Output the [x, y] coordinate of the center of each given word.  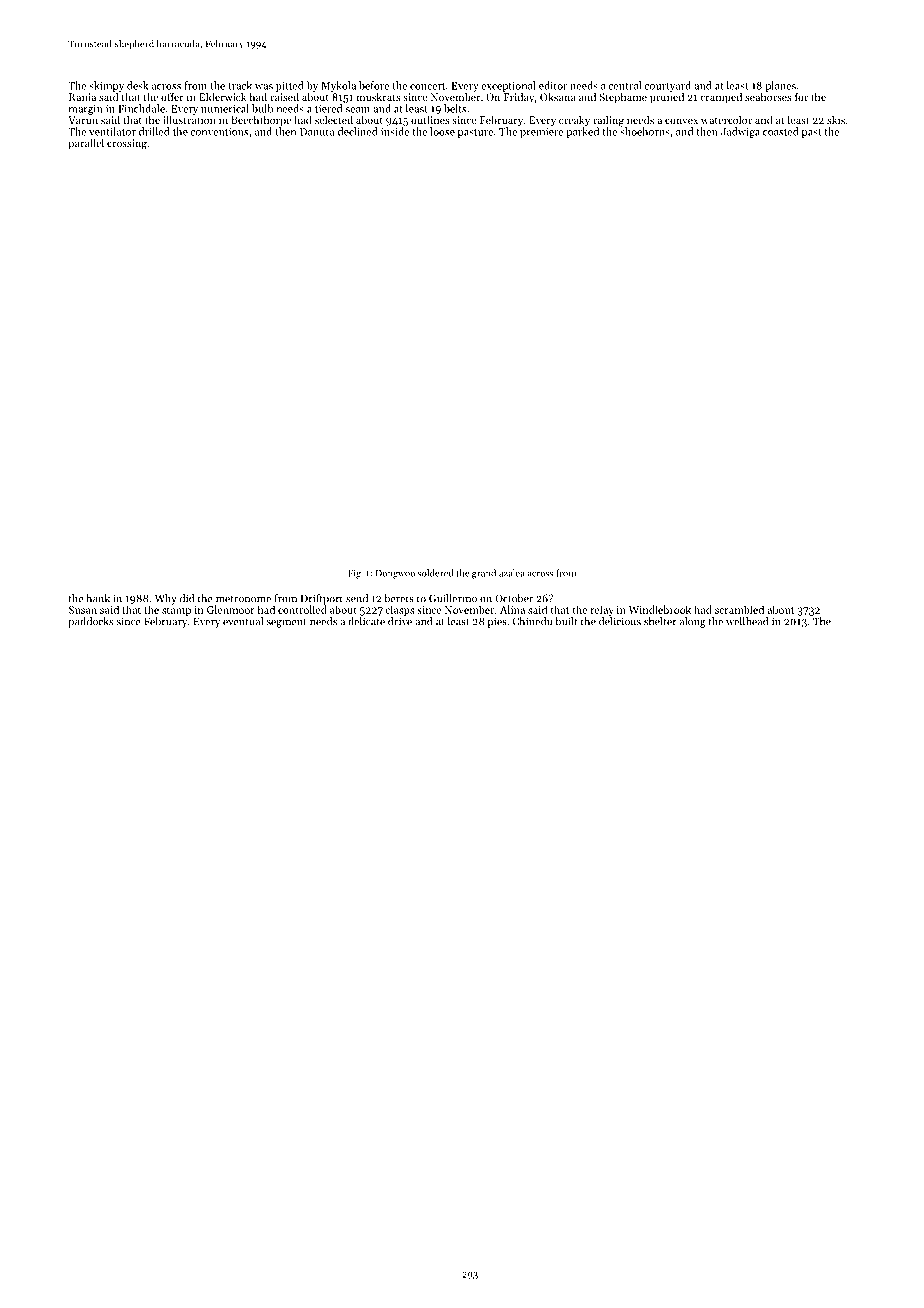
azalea [512, 573]
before [374, 85]
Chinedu [532, 621]
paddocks [90, 622]
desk [137, 85]
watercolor [726, 120]
